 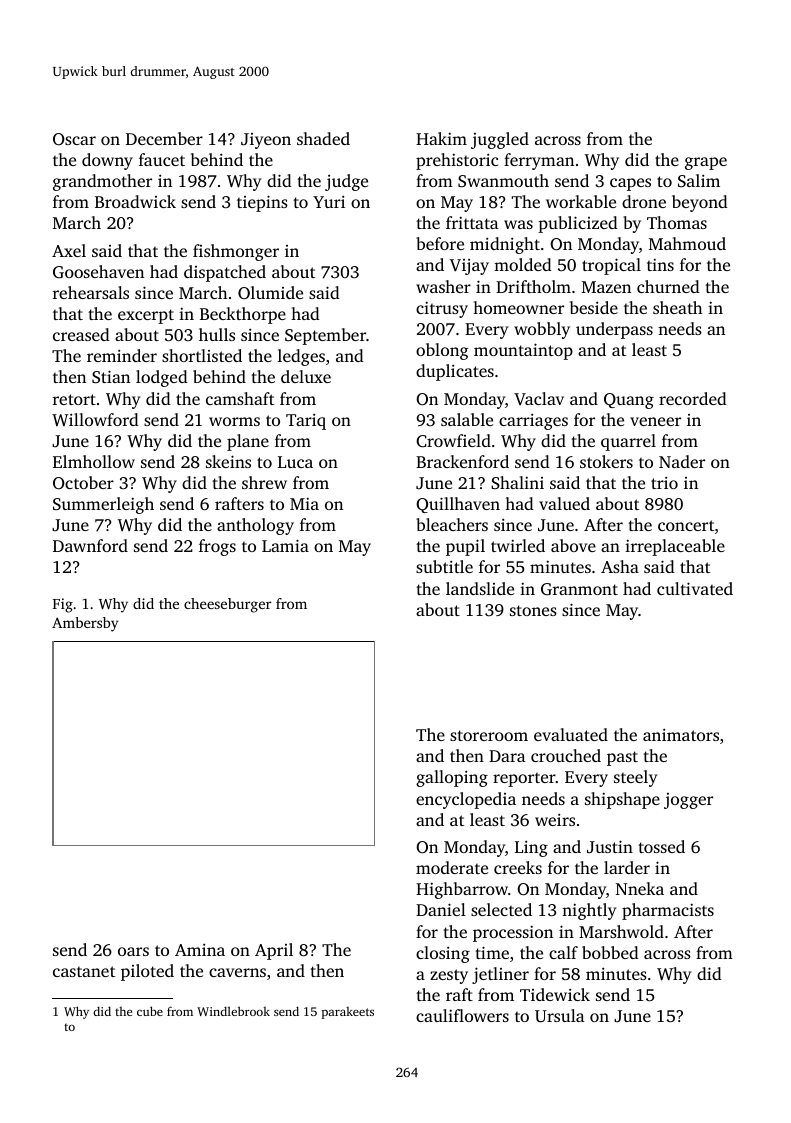 What do you see at coordinates (466, 800) in the screenshot?
I see `encyclopedia` at bounding box center [466, 800].
